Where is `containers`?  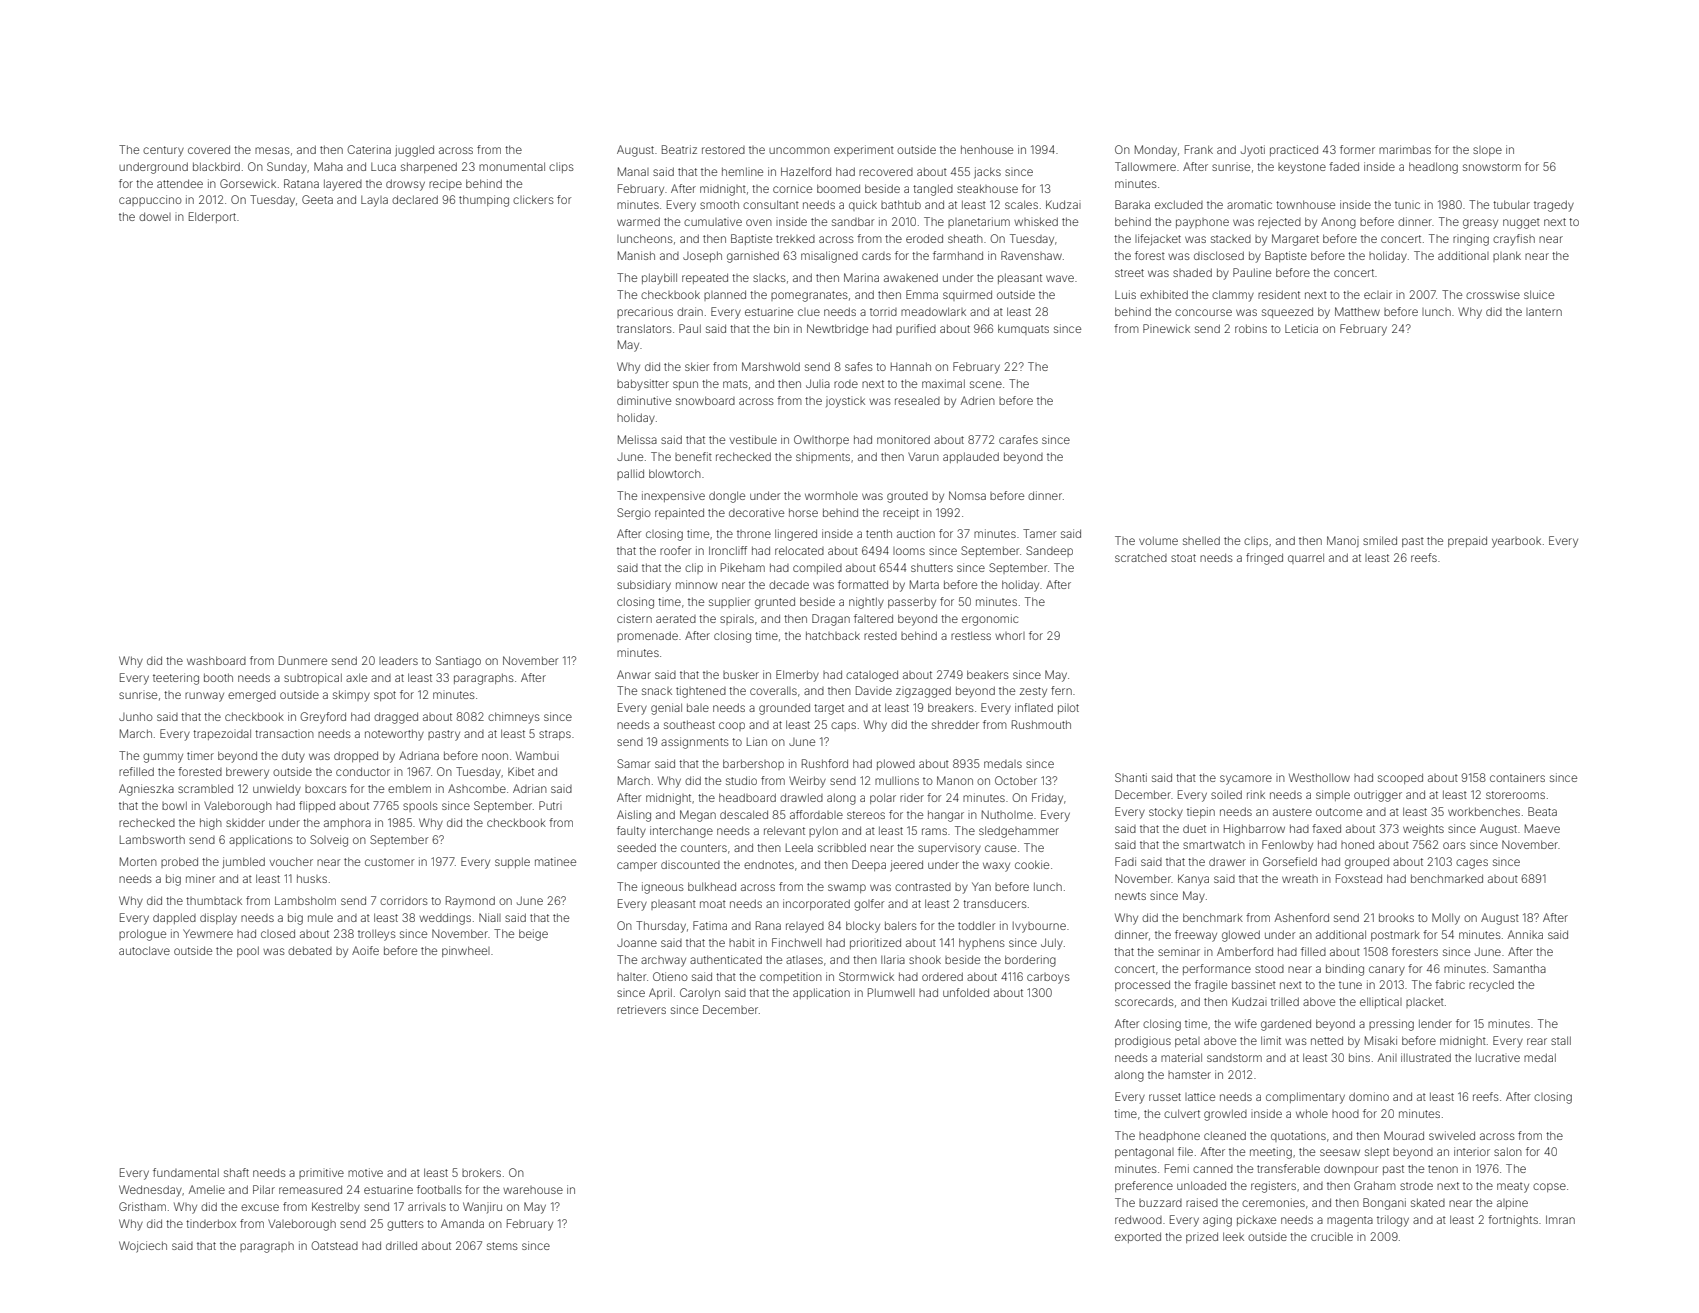
containers is located at coordinates (1517, 777).
